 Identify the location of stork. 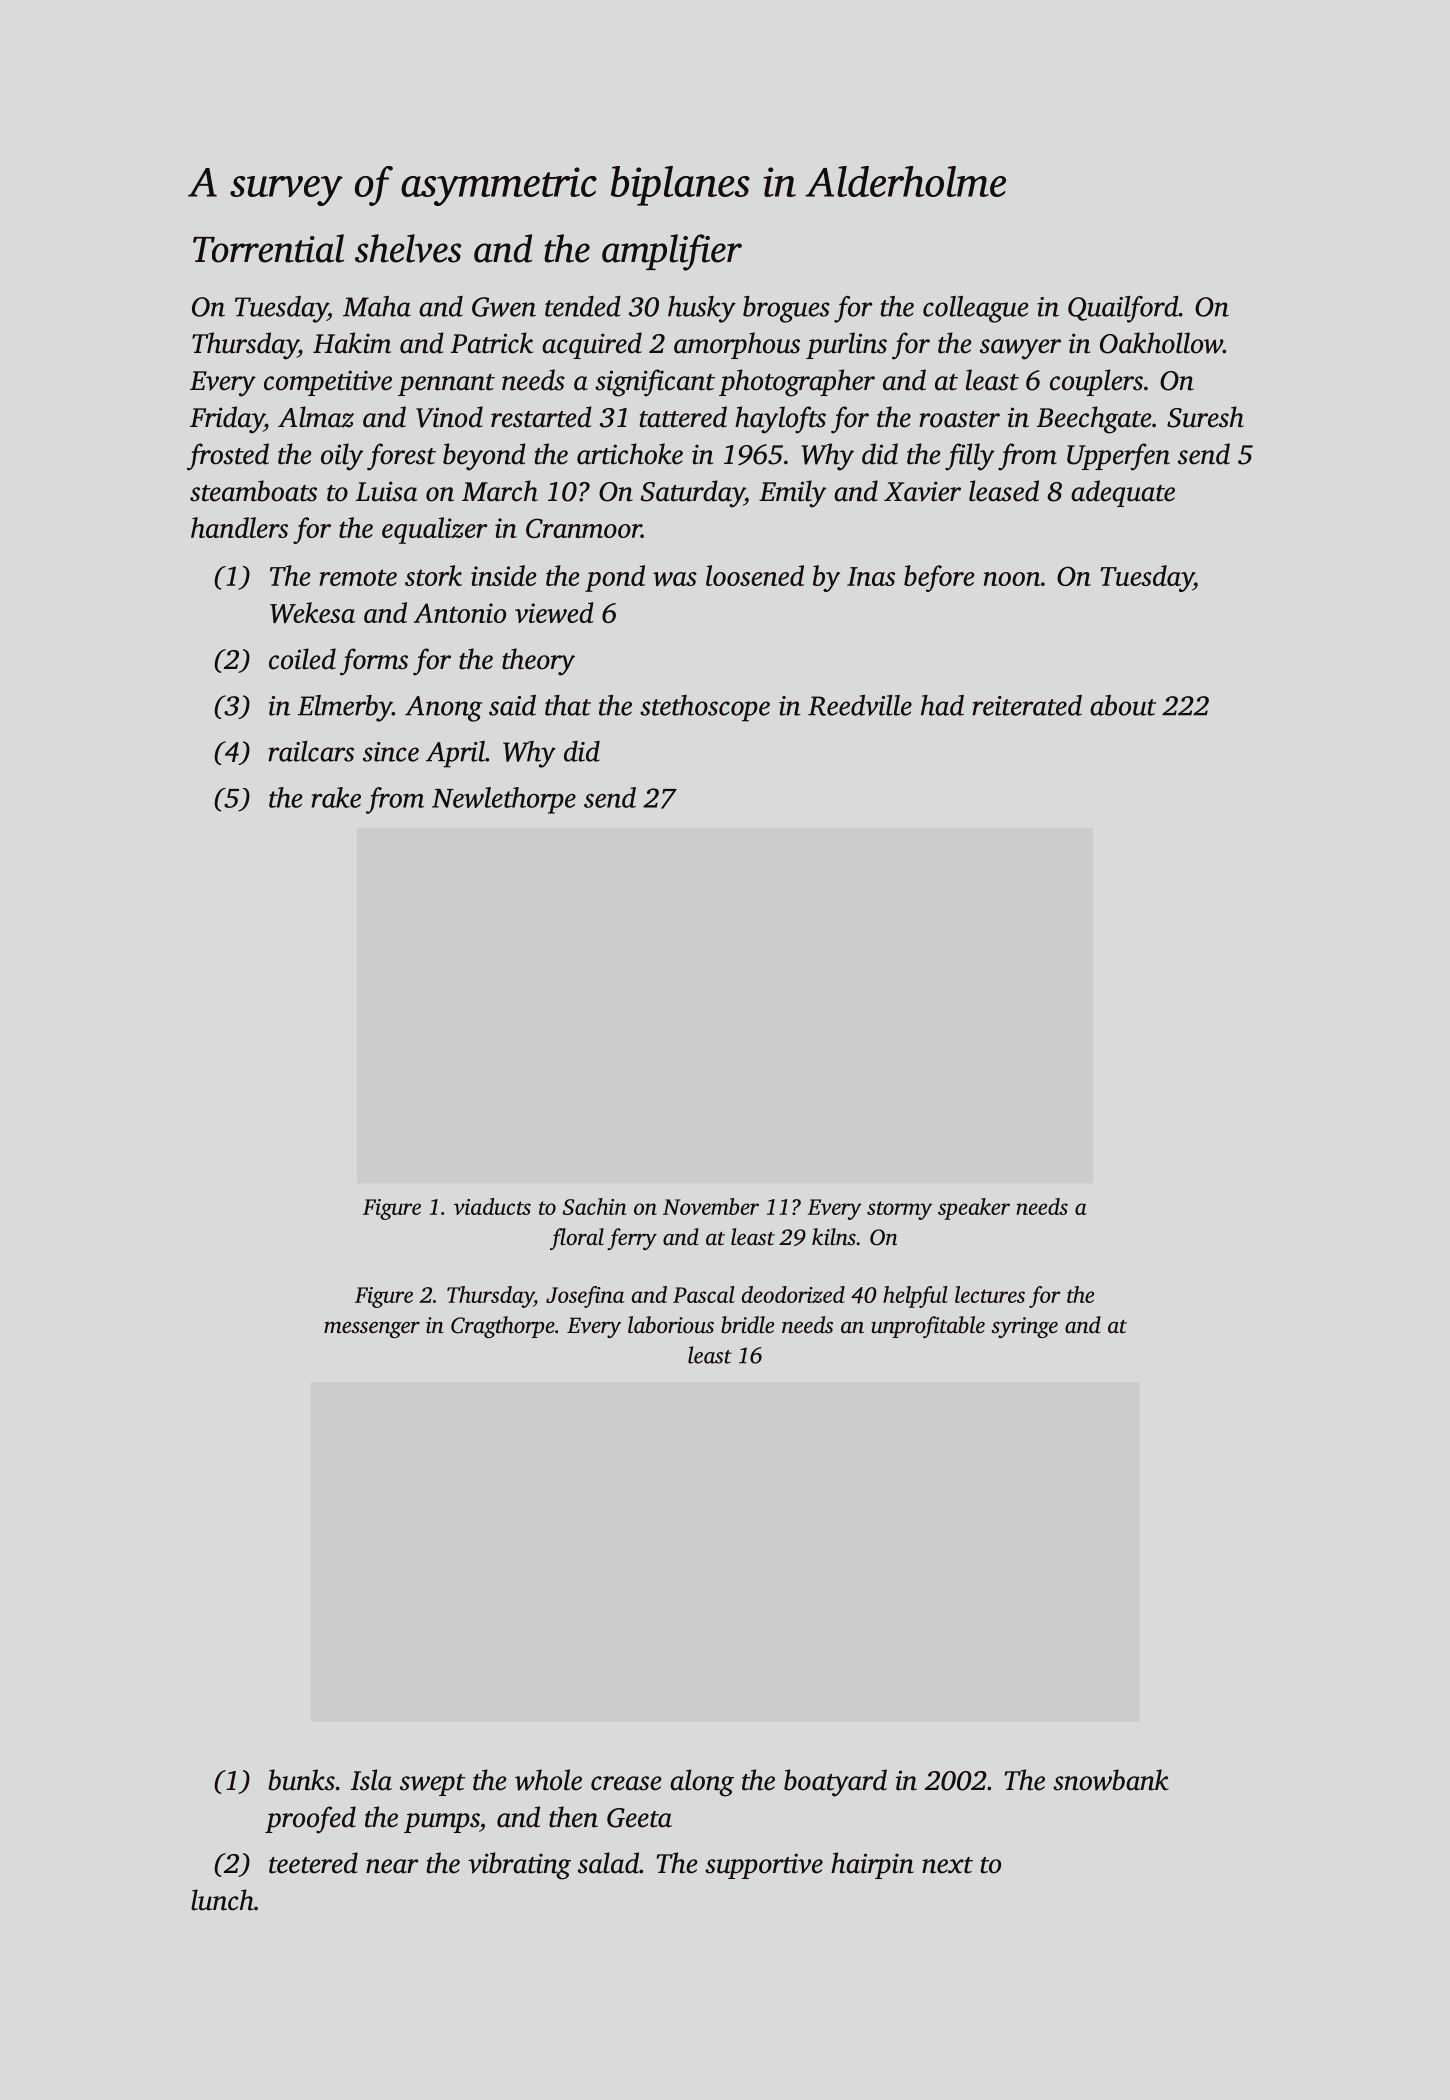
(433, 575).
